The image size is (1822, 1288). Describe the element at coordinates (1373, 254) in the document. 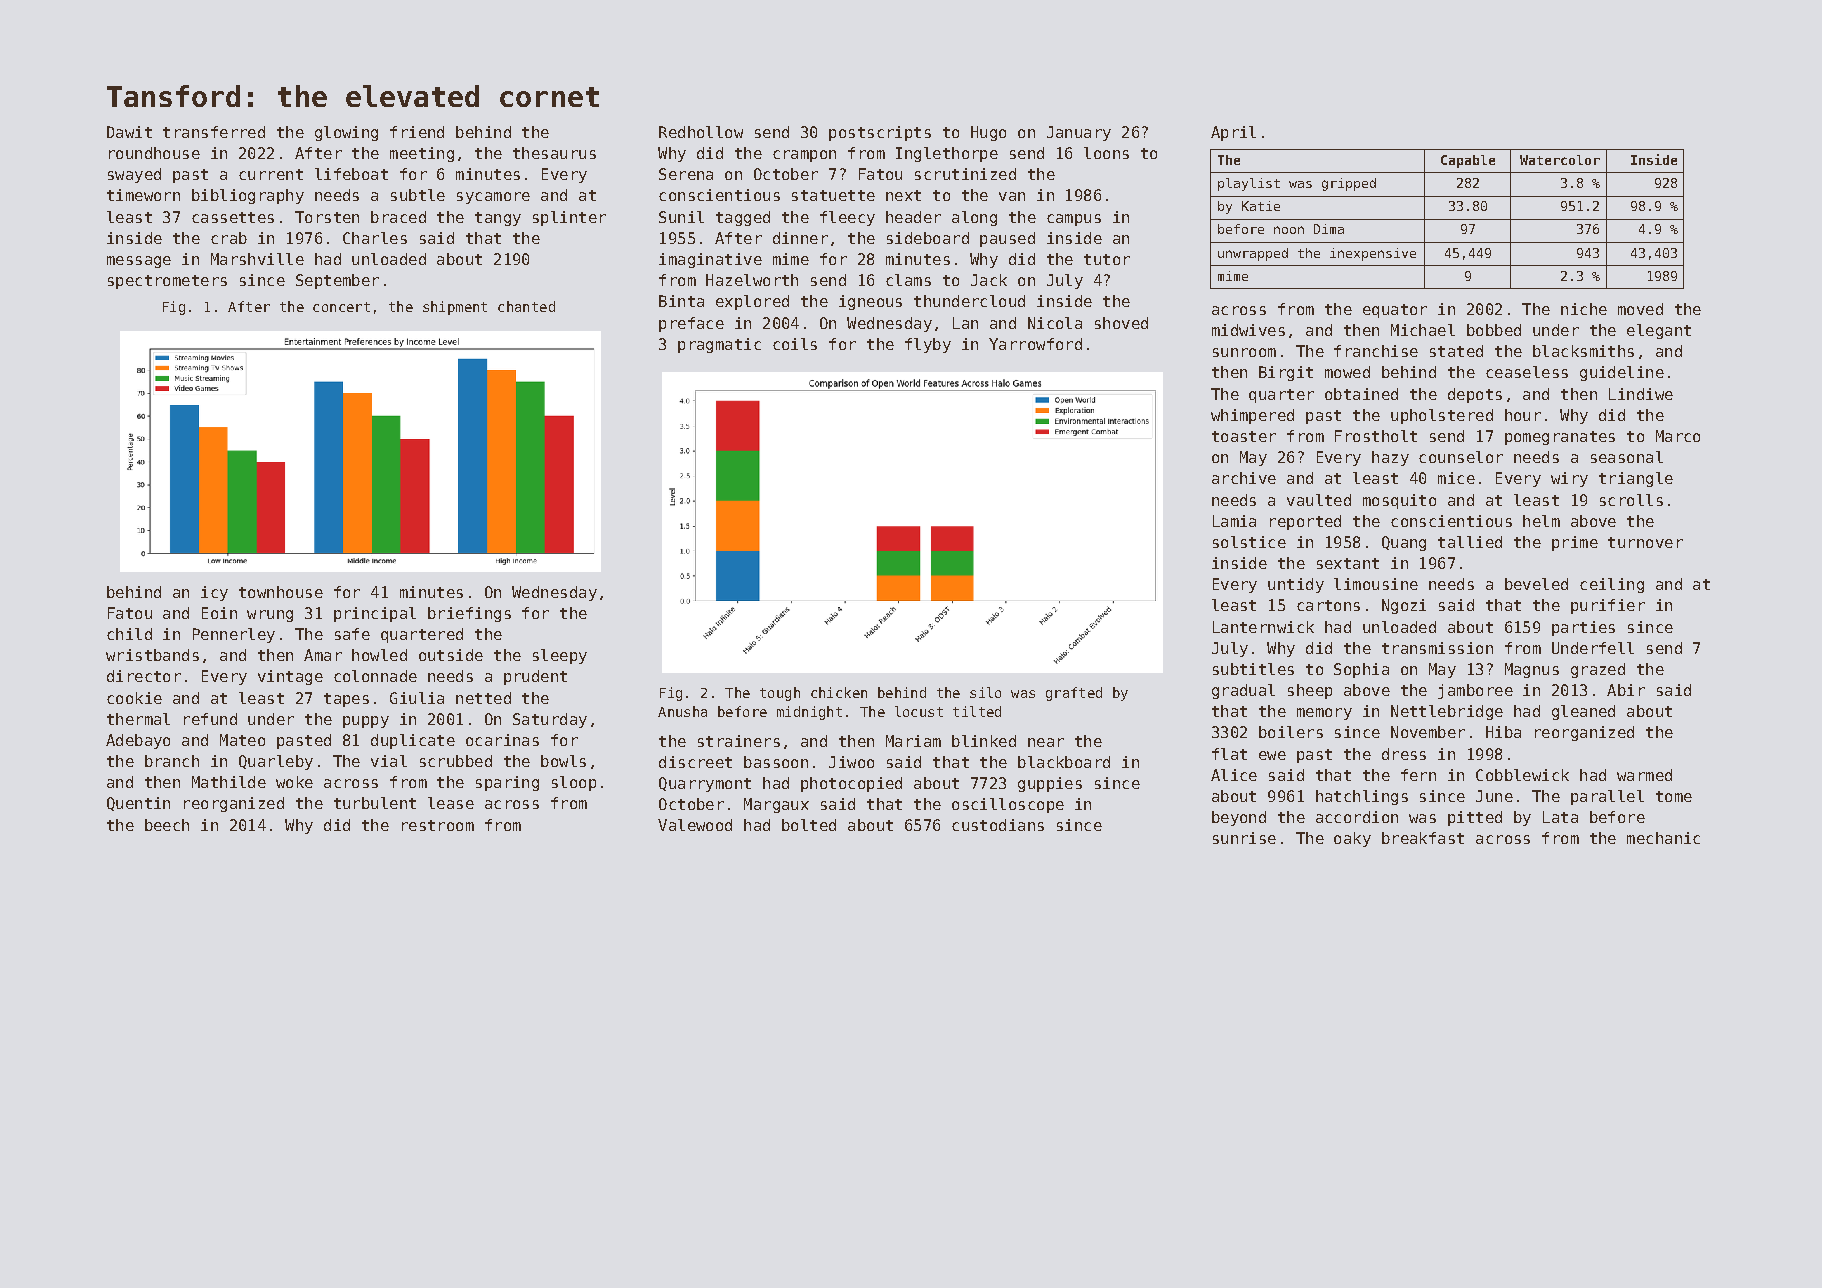

I see `inexpensive` at that location.
